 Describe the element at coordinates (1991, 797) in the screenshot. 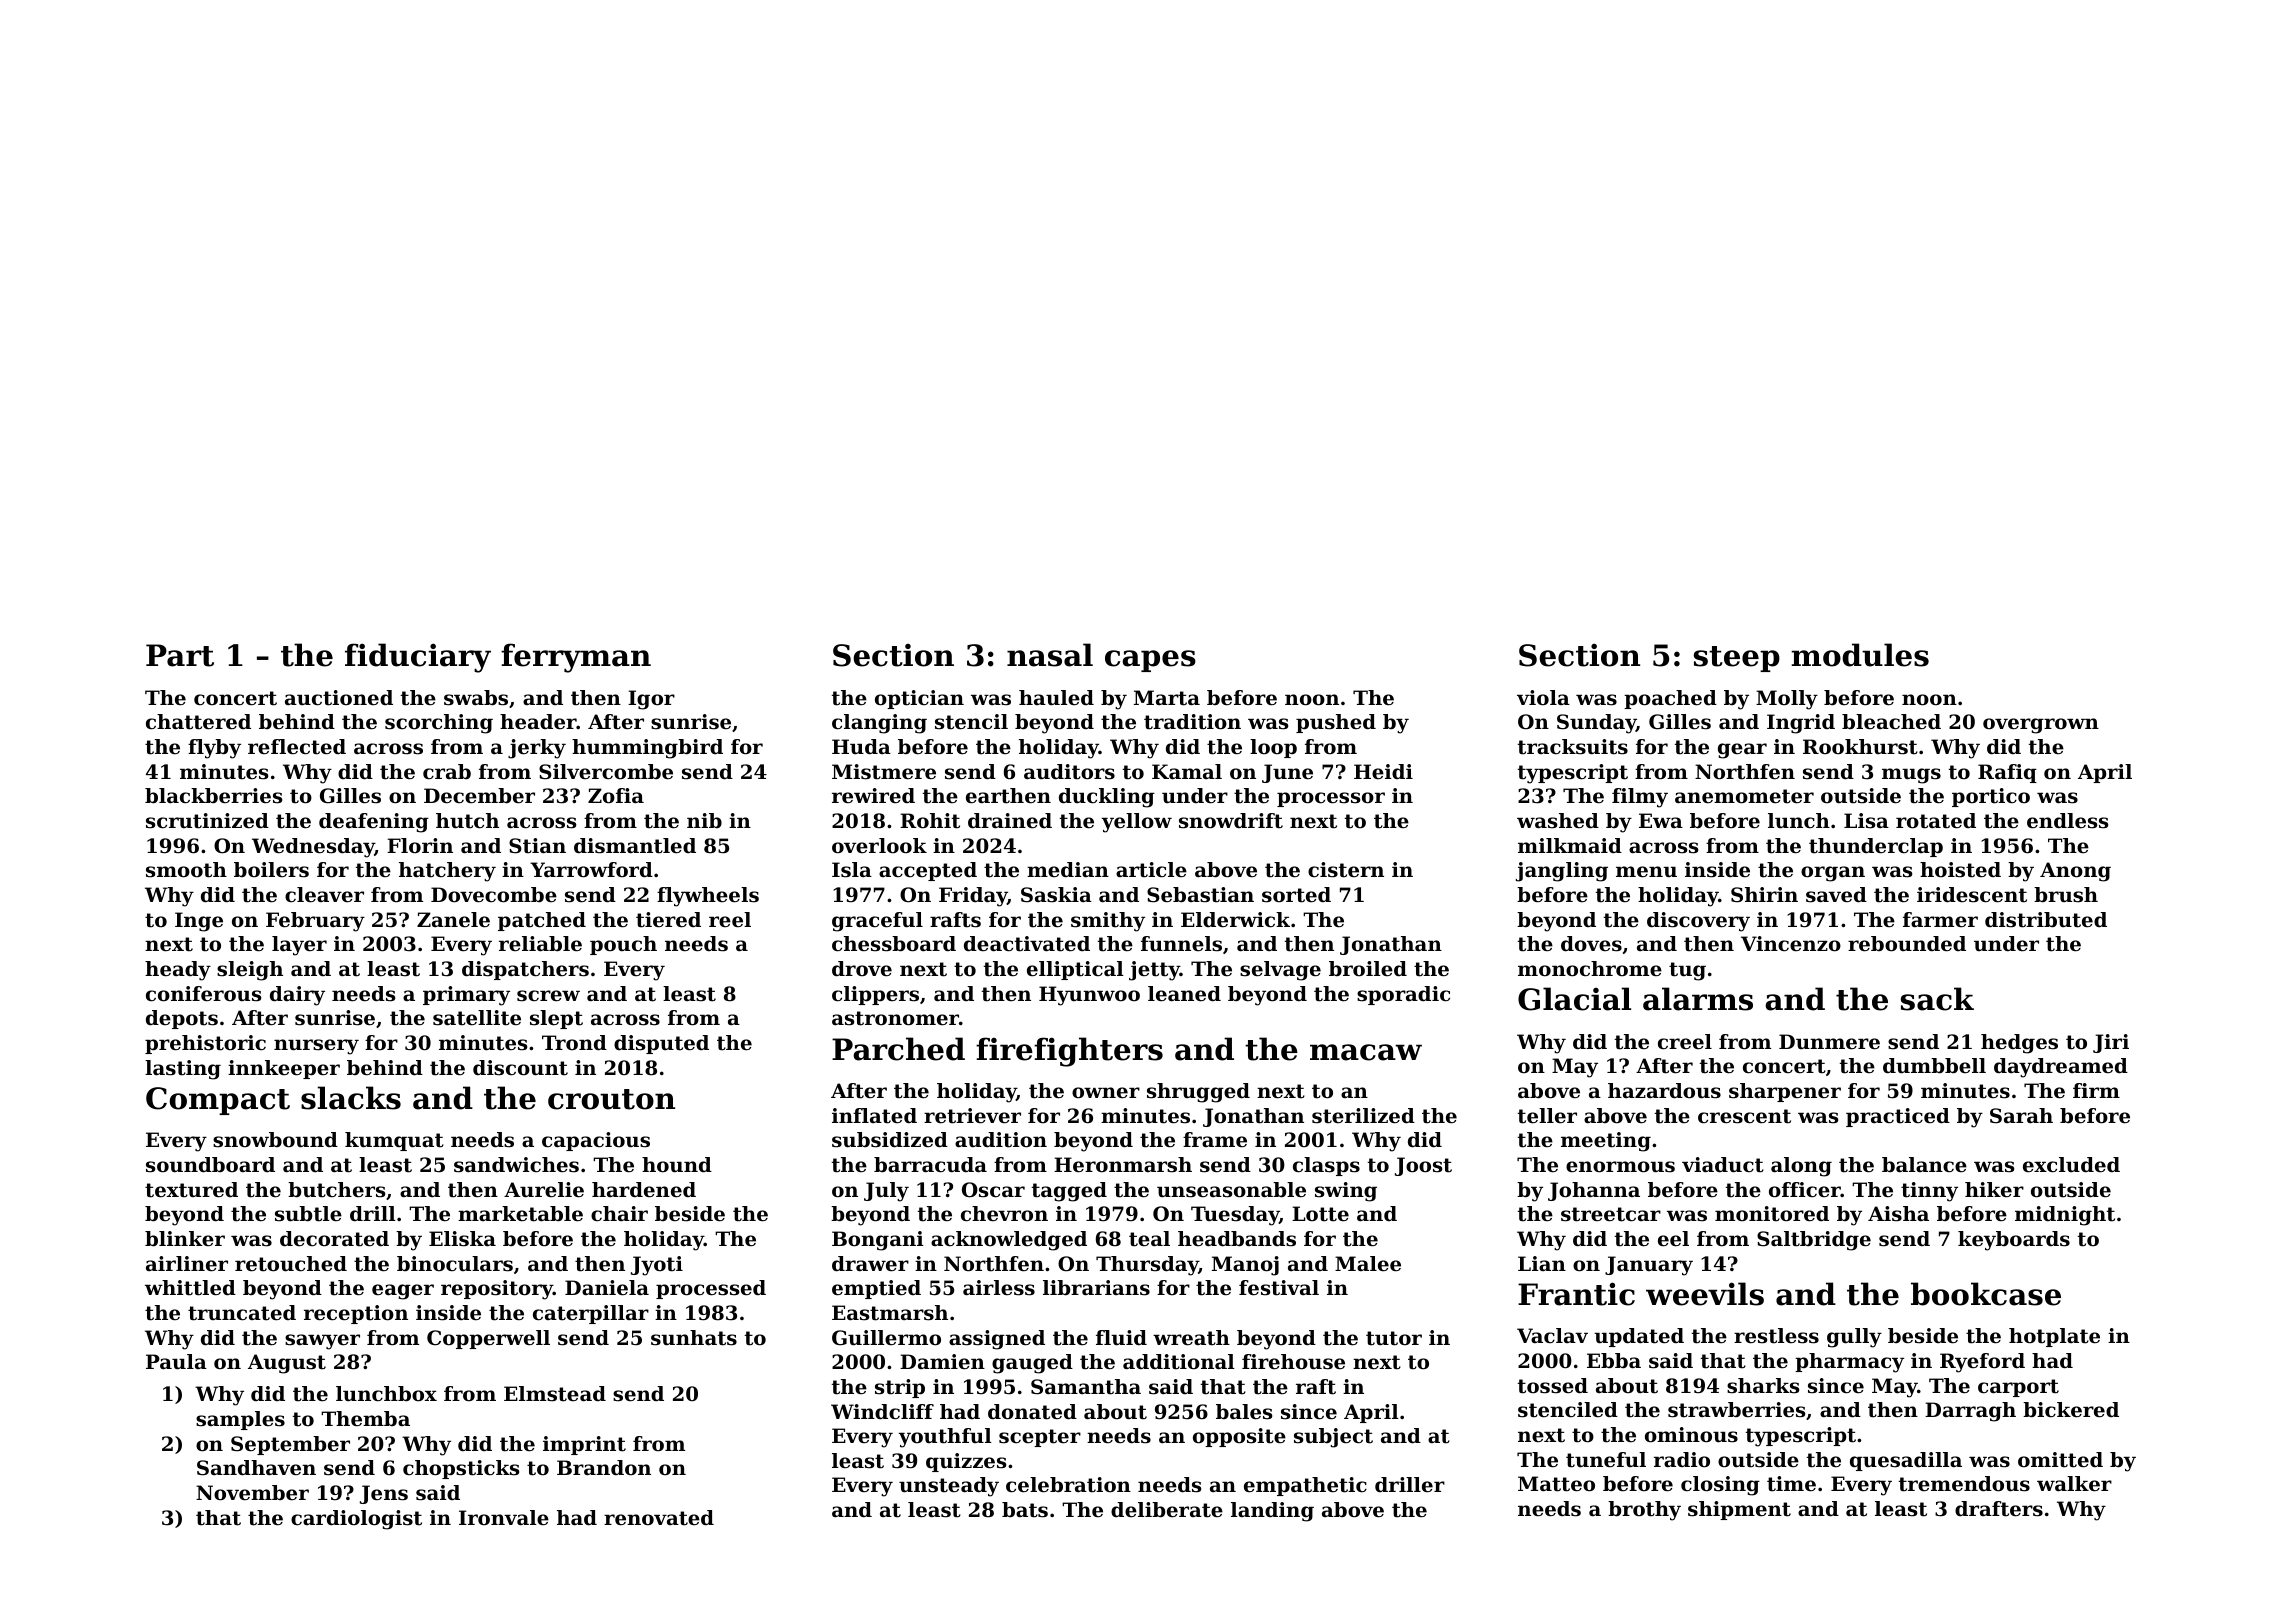

I see `portico` at that location.
